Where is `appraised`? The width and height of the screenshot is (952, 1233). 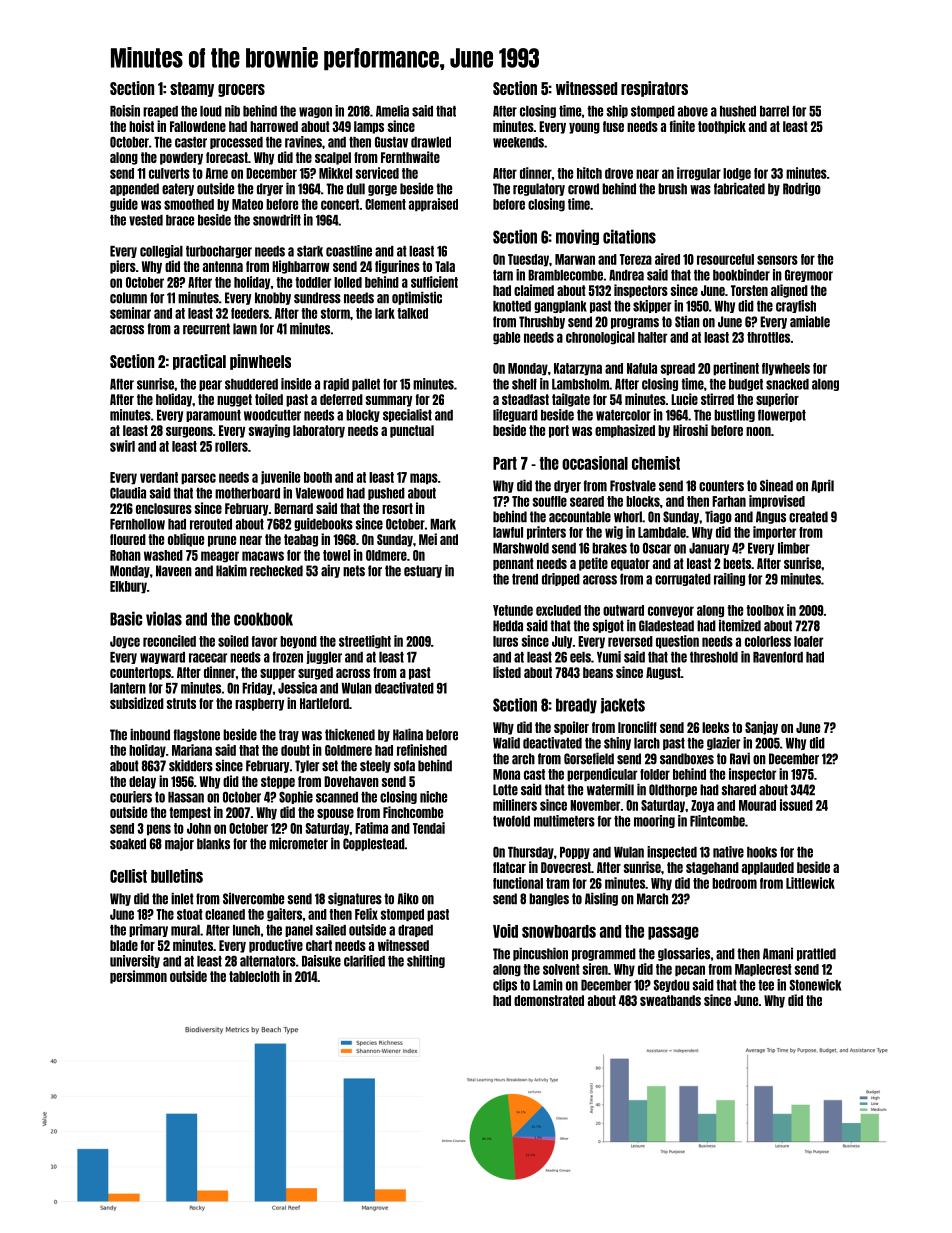
appraised is located at coordinates (433, 205).
